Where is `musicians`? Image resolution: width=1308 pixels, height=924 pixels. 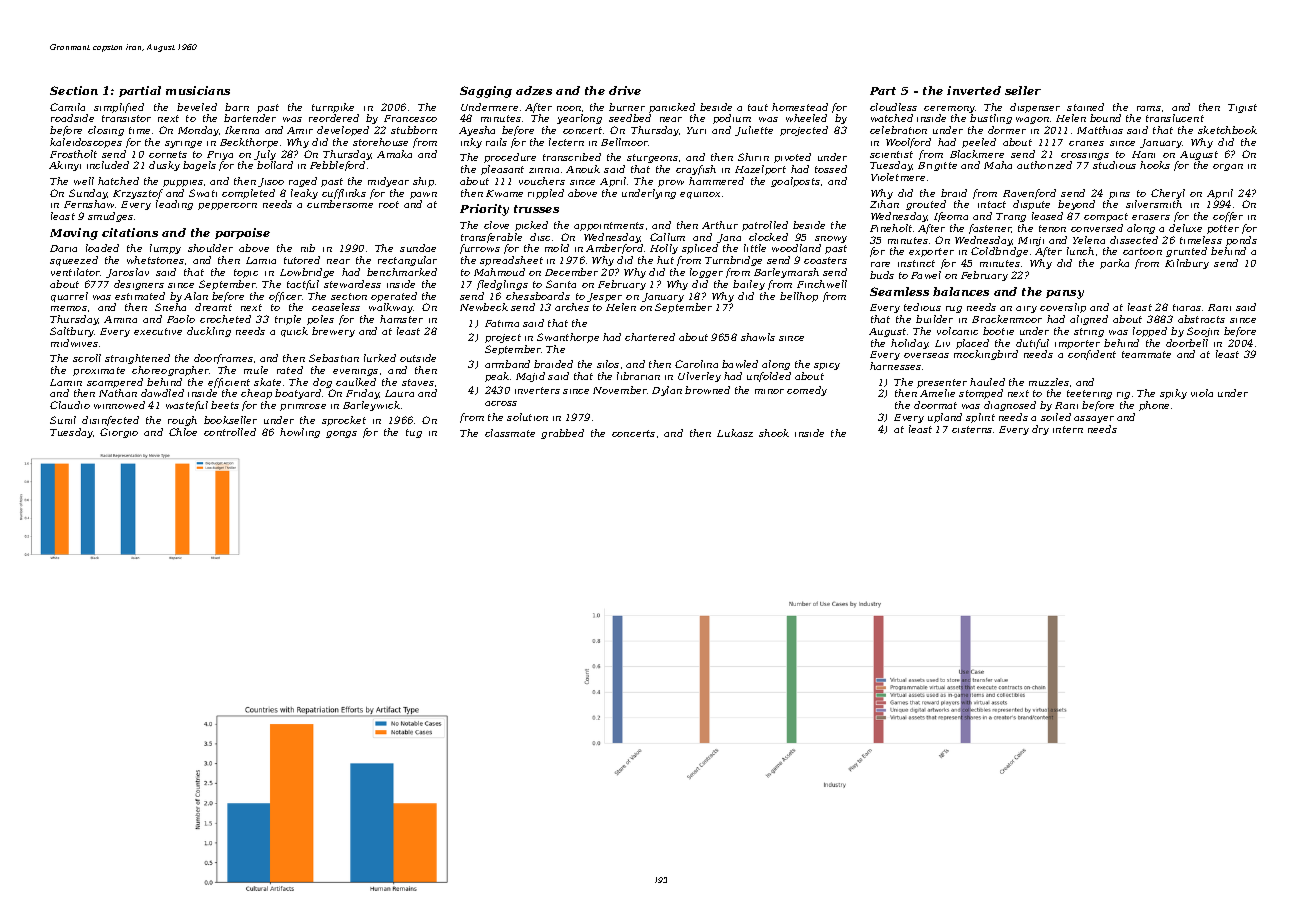
musicians is located at coordinates (198, 90).
